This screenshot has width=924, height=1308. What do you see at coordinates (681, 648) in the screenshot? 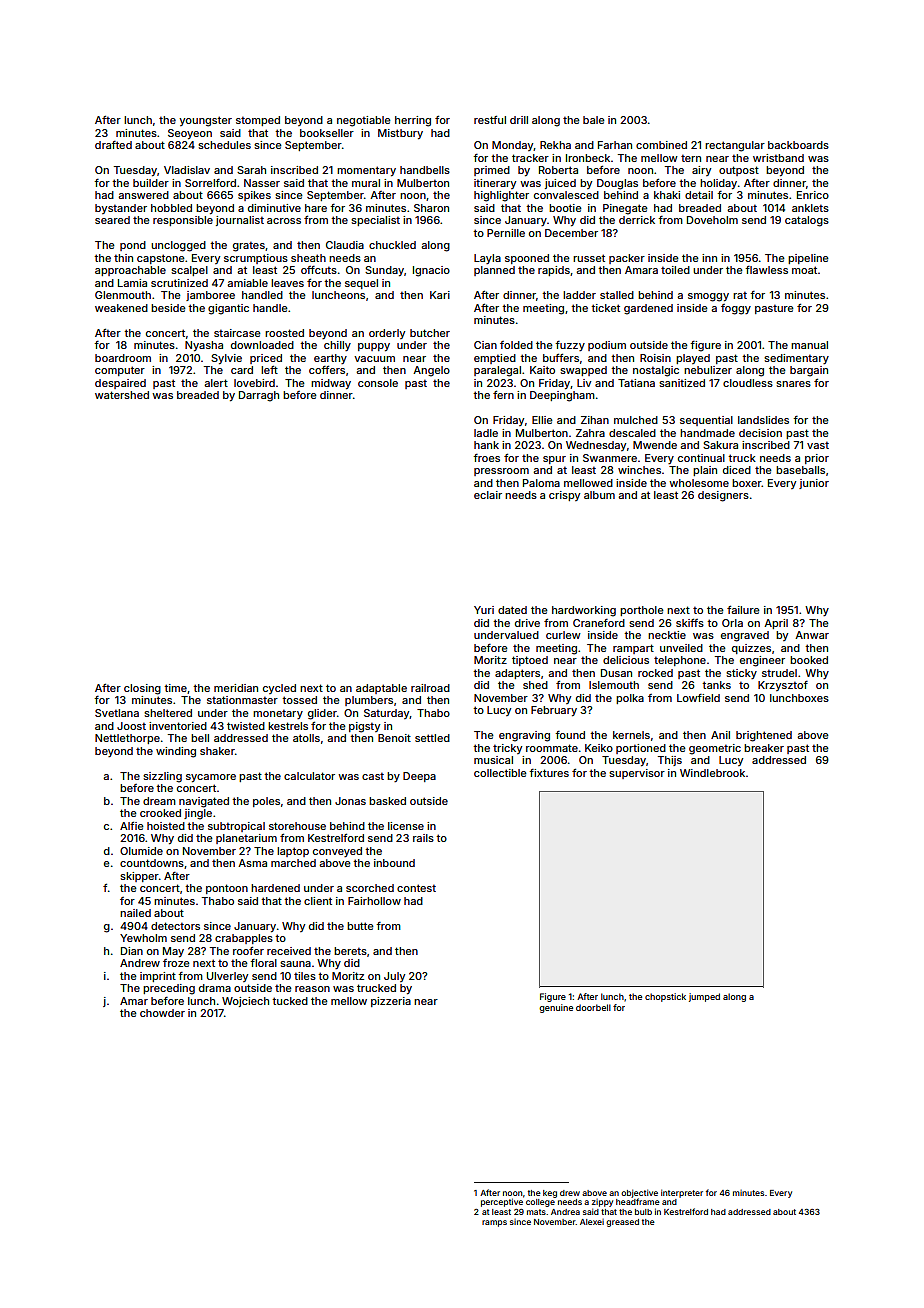
I see `unveiled` at bounding box center [681, 648].
